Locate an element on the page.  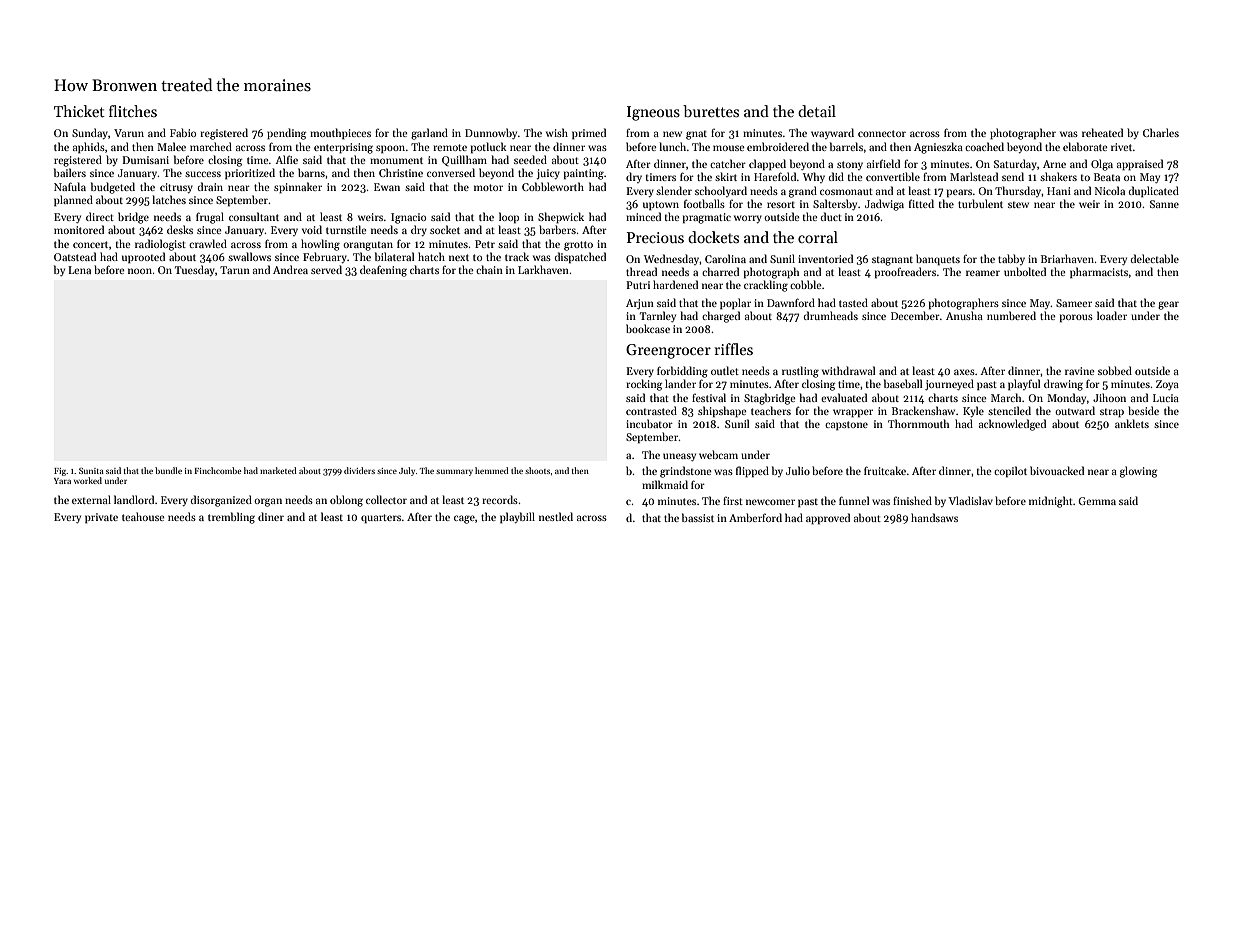
Marlstead is located at coordinates (974, 176).
